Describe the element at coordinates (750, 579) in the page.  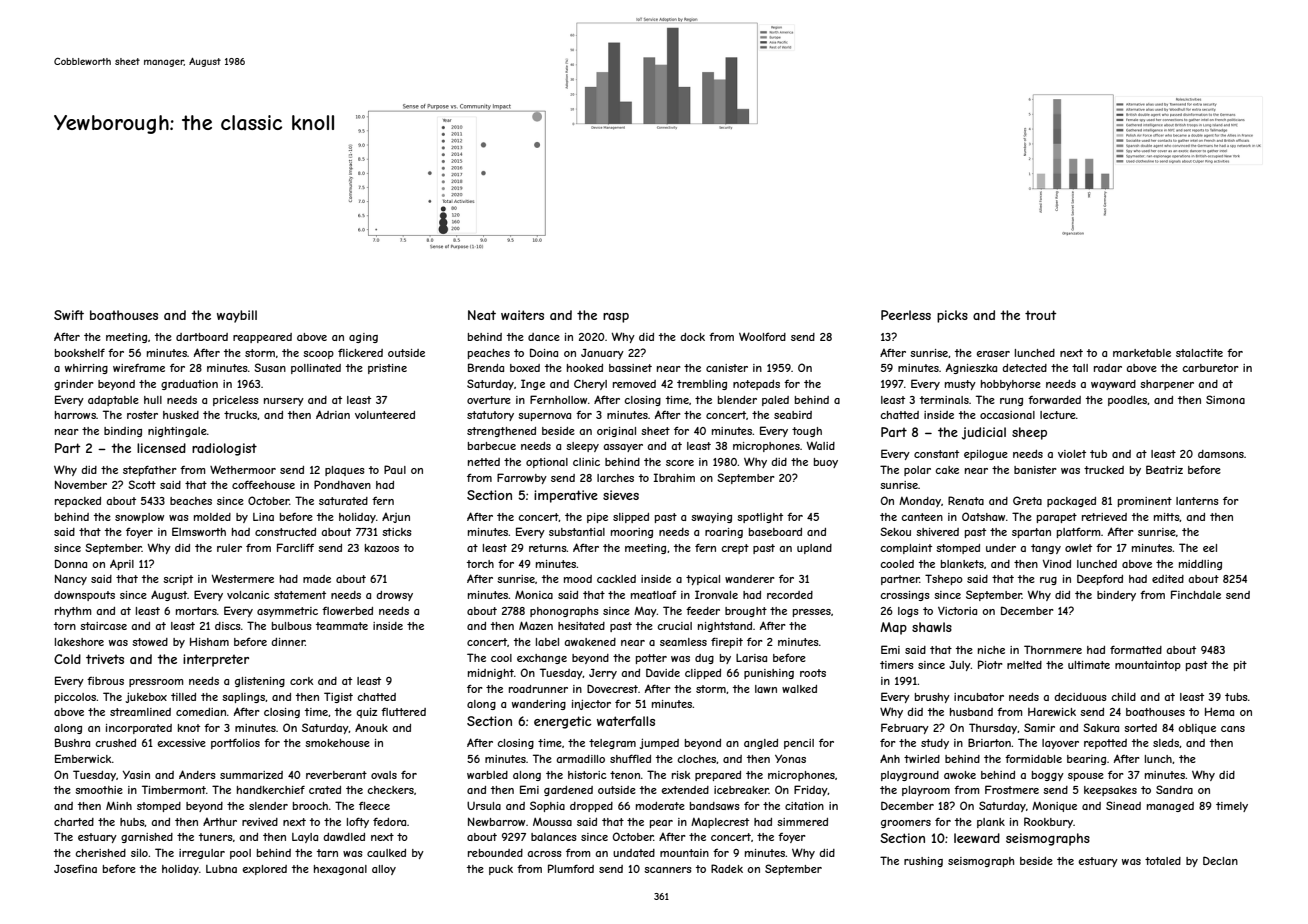
I see `wanderer` at that location.
